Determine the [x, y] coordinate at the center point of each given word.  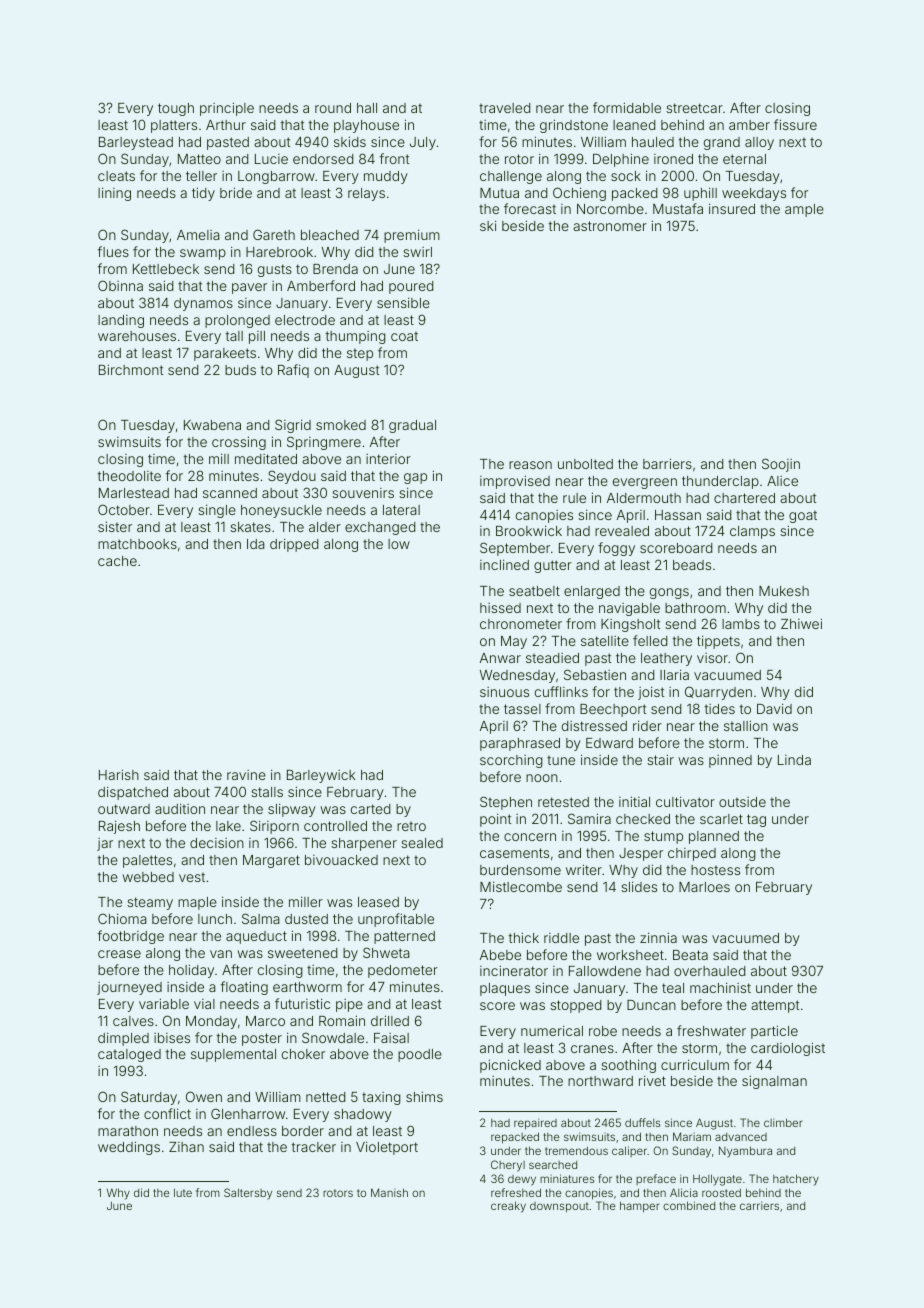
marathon [128, 1131]
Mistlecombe [521, 886]
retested [563, 802]
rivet [652, 1080]
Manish [389, 1192]
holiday [191, 971]
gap [415, 478]
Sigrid [293, 426]
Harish [119, 774]
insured [732, 208]
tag [756, 820]
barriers [667, 463]
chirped [692, 854]
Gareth [274, 234]
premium [412, 236]
